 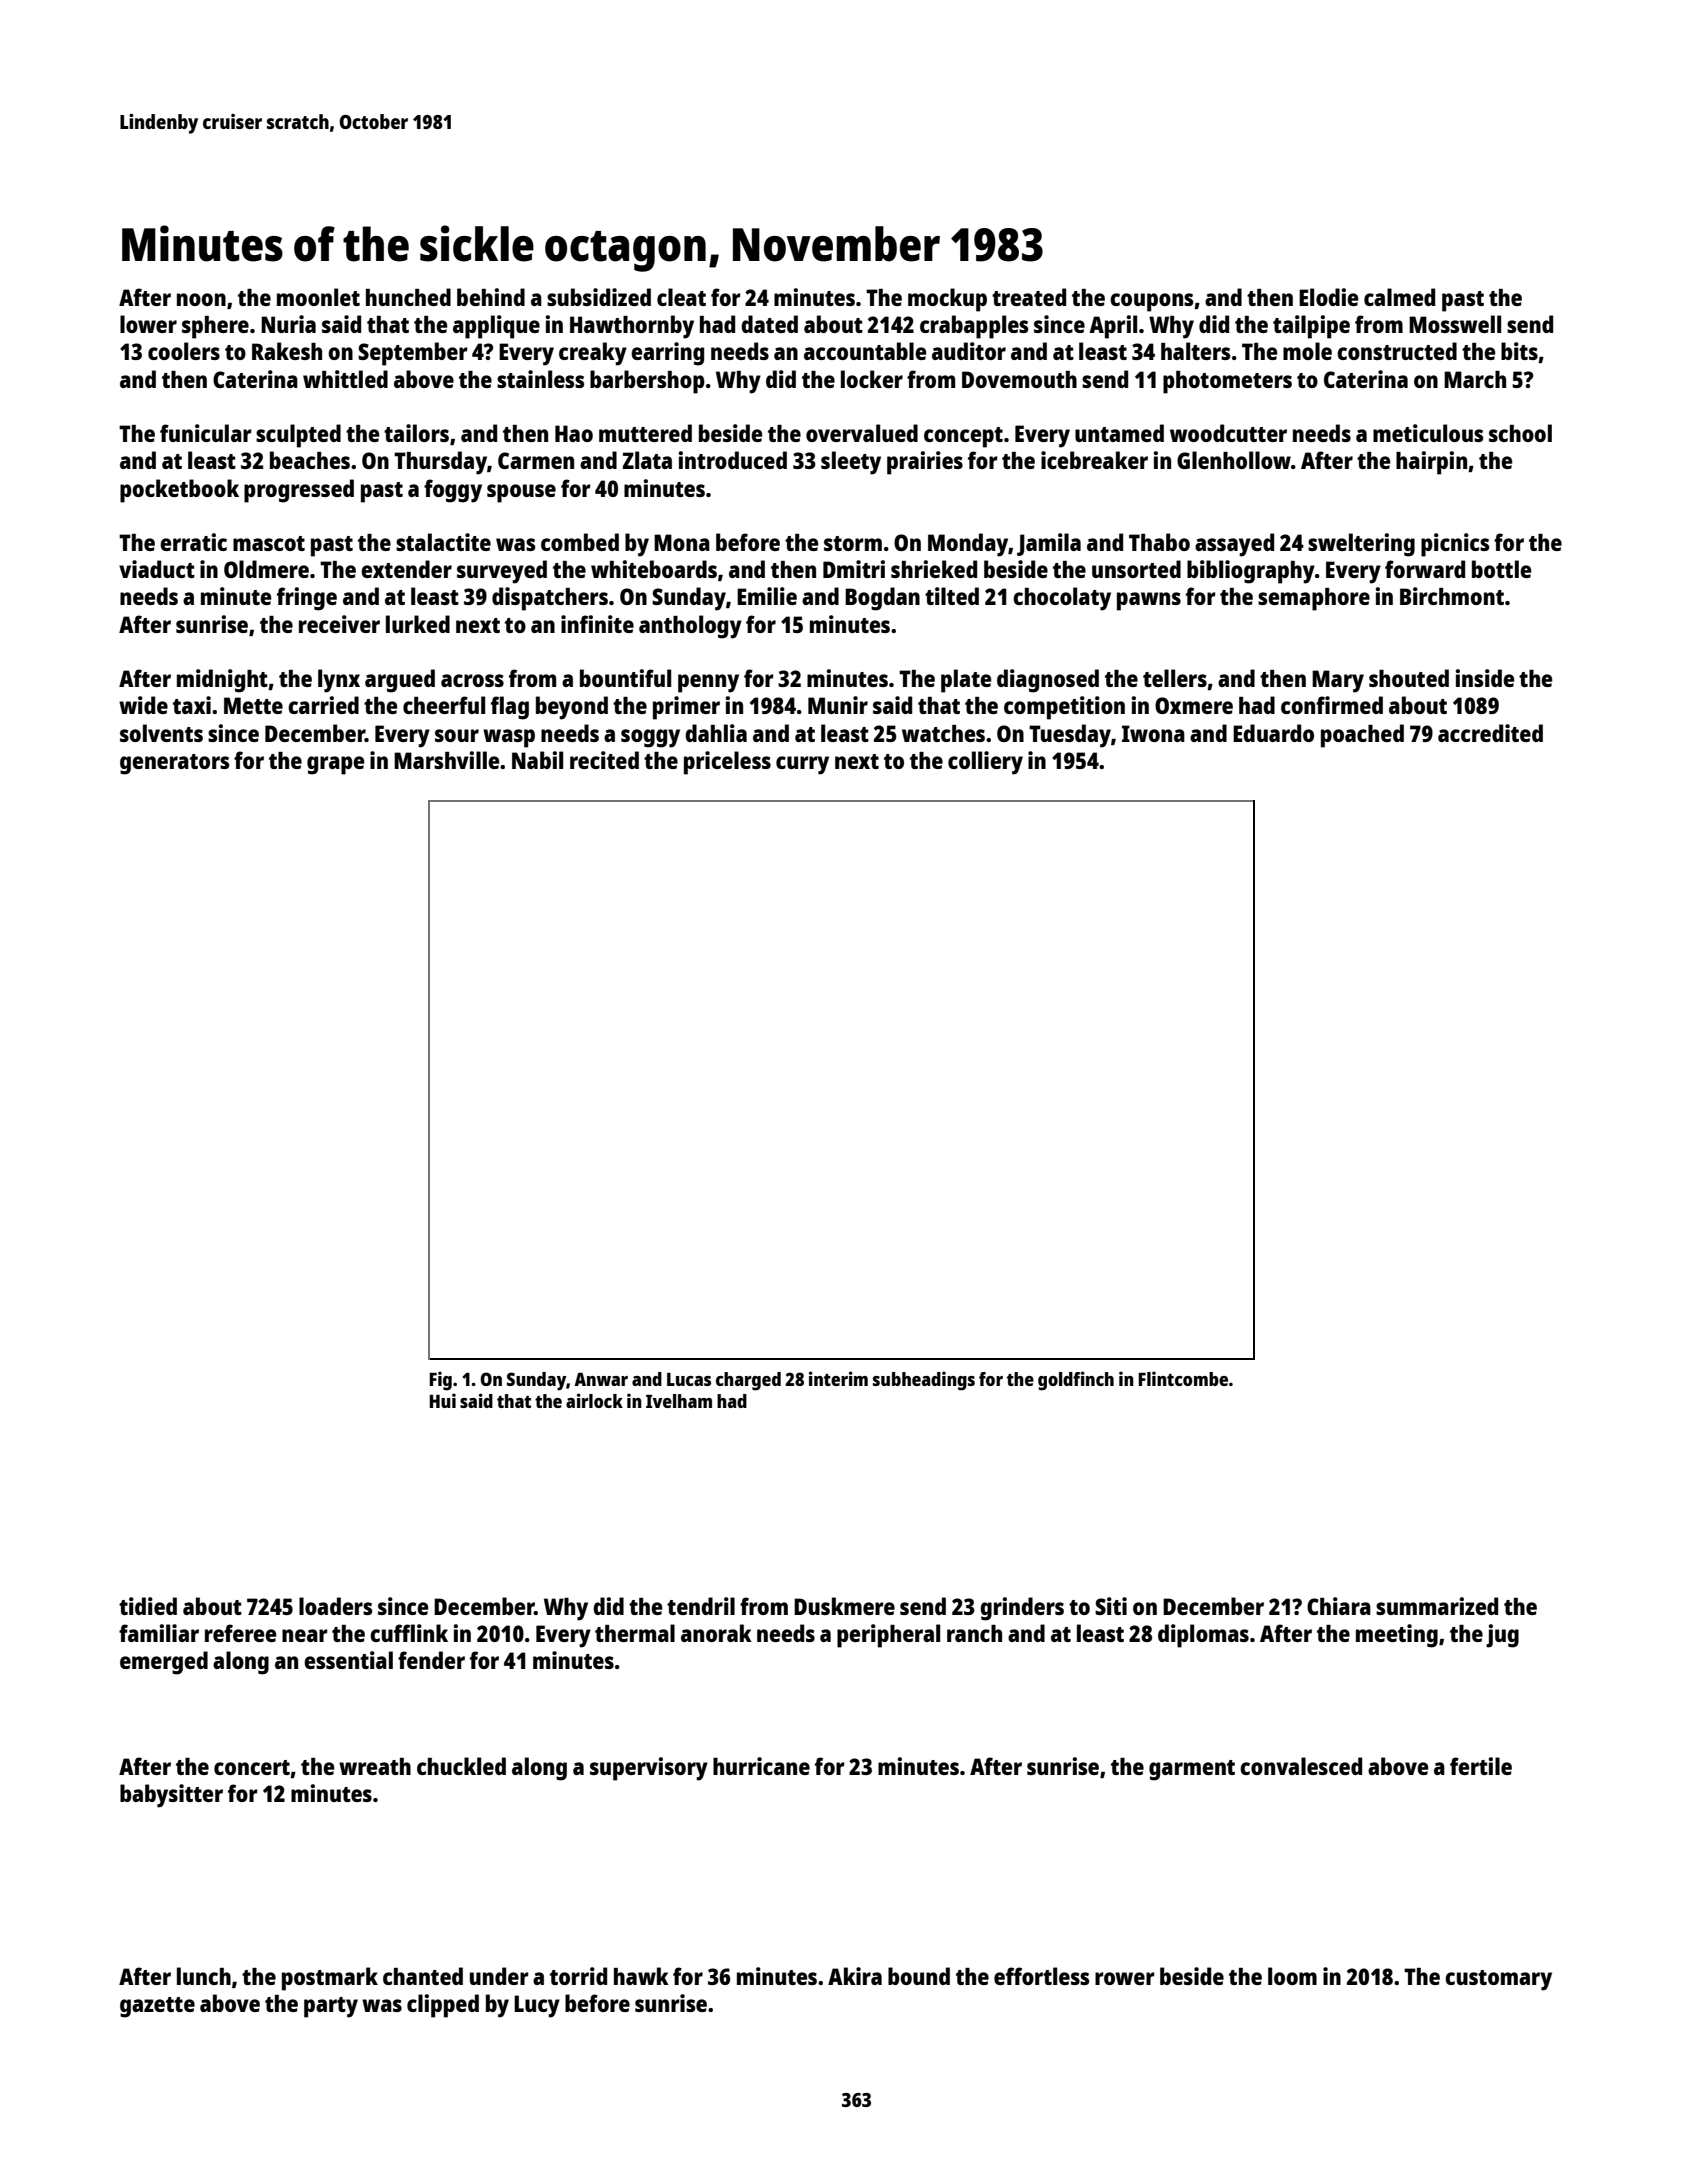 I want to click on bound, so click(x=919, y=1976).
